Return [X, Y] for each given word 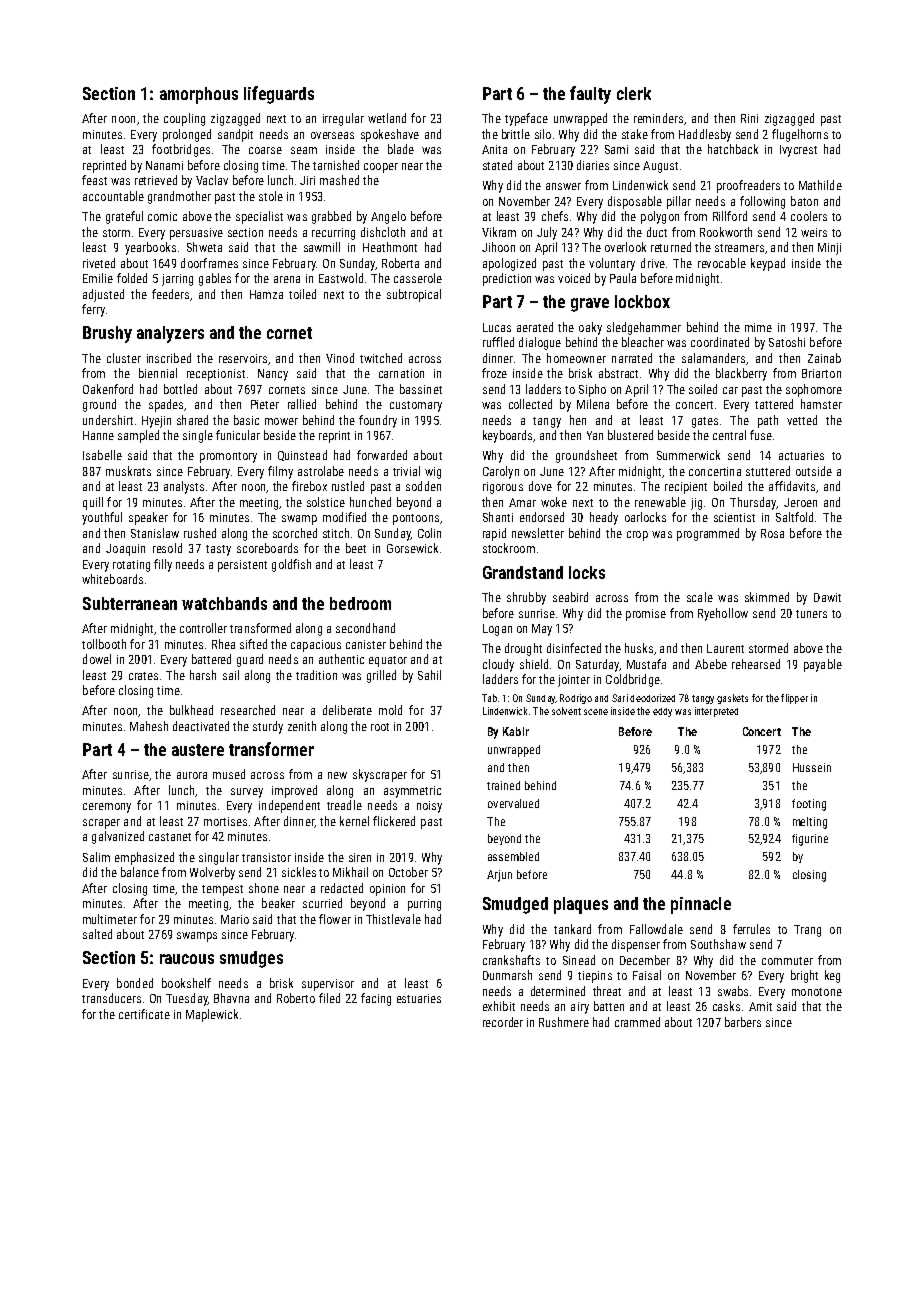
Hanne [98, 435]
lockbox [642, 301]
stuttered [768, 471]
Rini [749, 118]
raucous [187, 959]
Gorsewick [412, 548]
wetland [387, 118]
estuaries [419, 998]
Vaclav [212, 180]
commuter [787, 961]
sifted [253, 644]
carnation [401, 373]
